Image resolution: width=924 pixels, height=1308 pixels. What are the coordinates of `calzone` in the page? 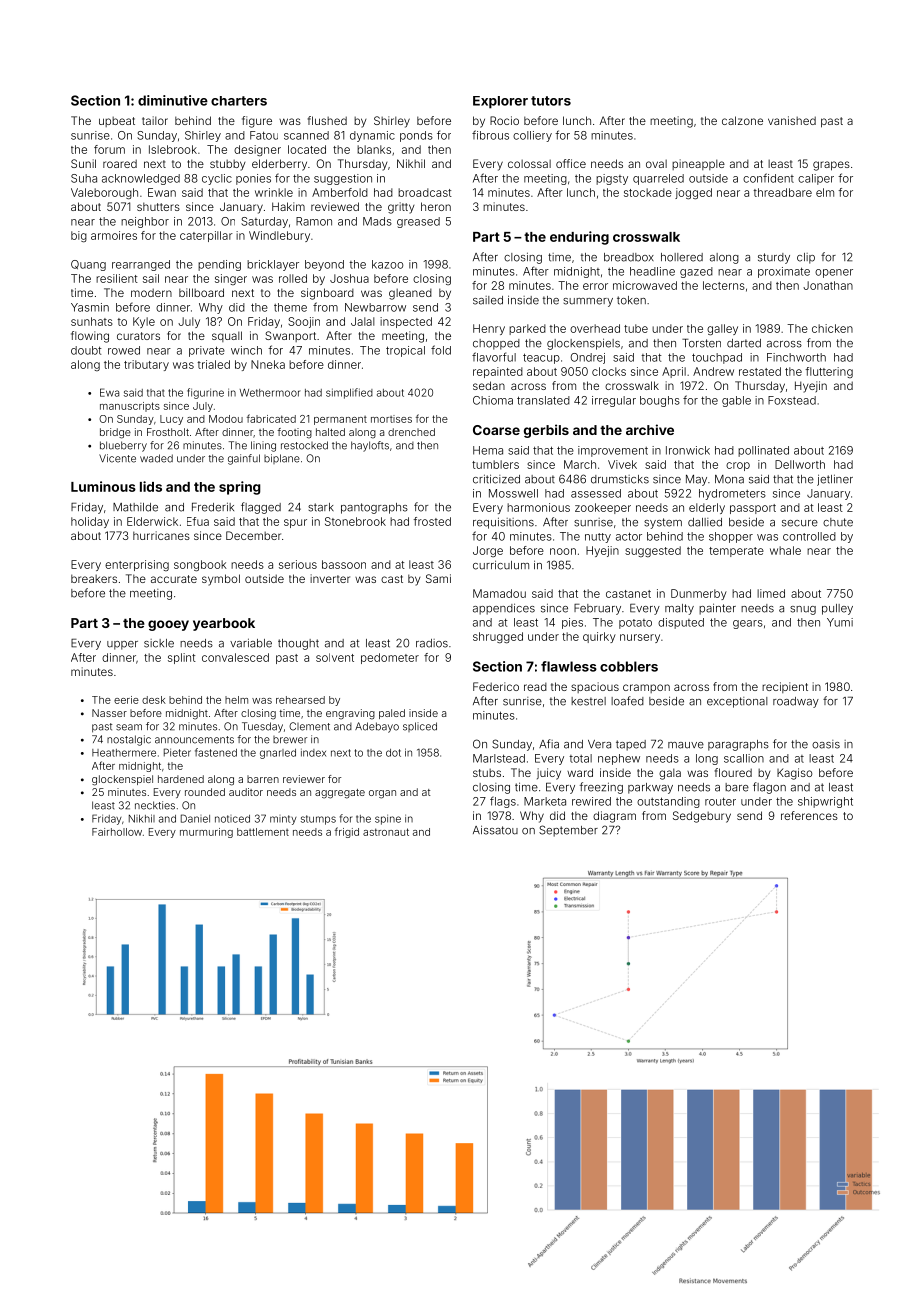 It's located at (742, 120).
